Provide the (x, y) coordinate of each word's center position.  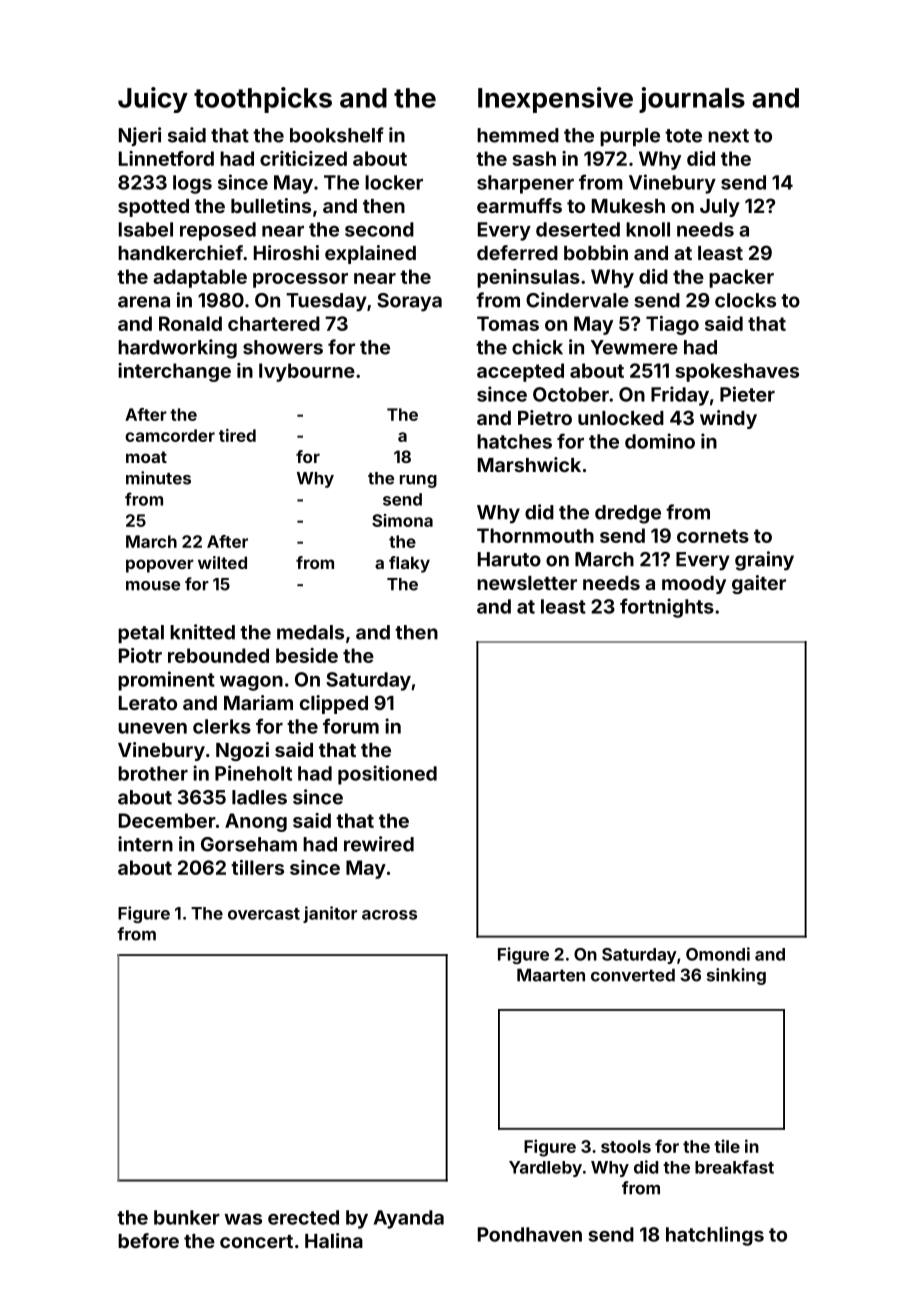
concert (256, 1241)
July (720, 208)
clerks (222, 726)
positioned (387, 775)
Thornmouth (535, 535)
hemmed (518, 135)
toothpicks (263, 100)
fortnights (667, 608)
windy (728, 419)
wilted (222, 562)
